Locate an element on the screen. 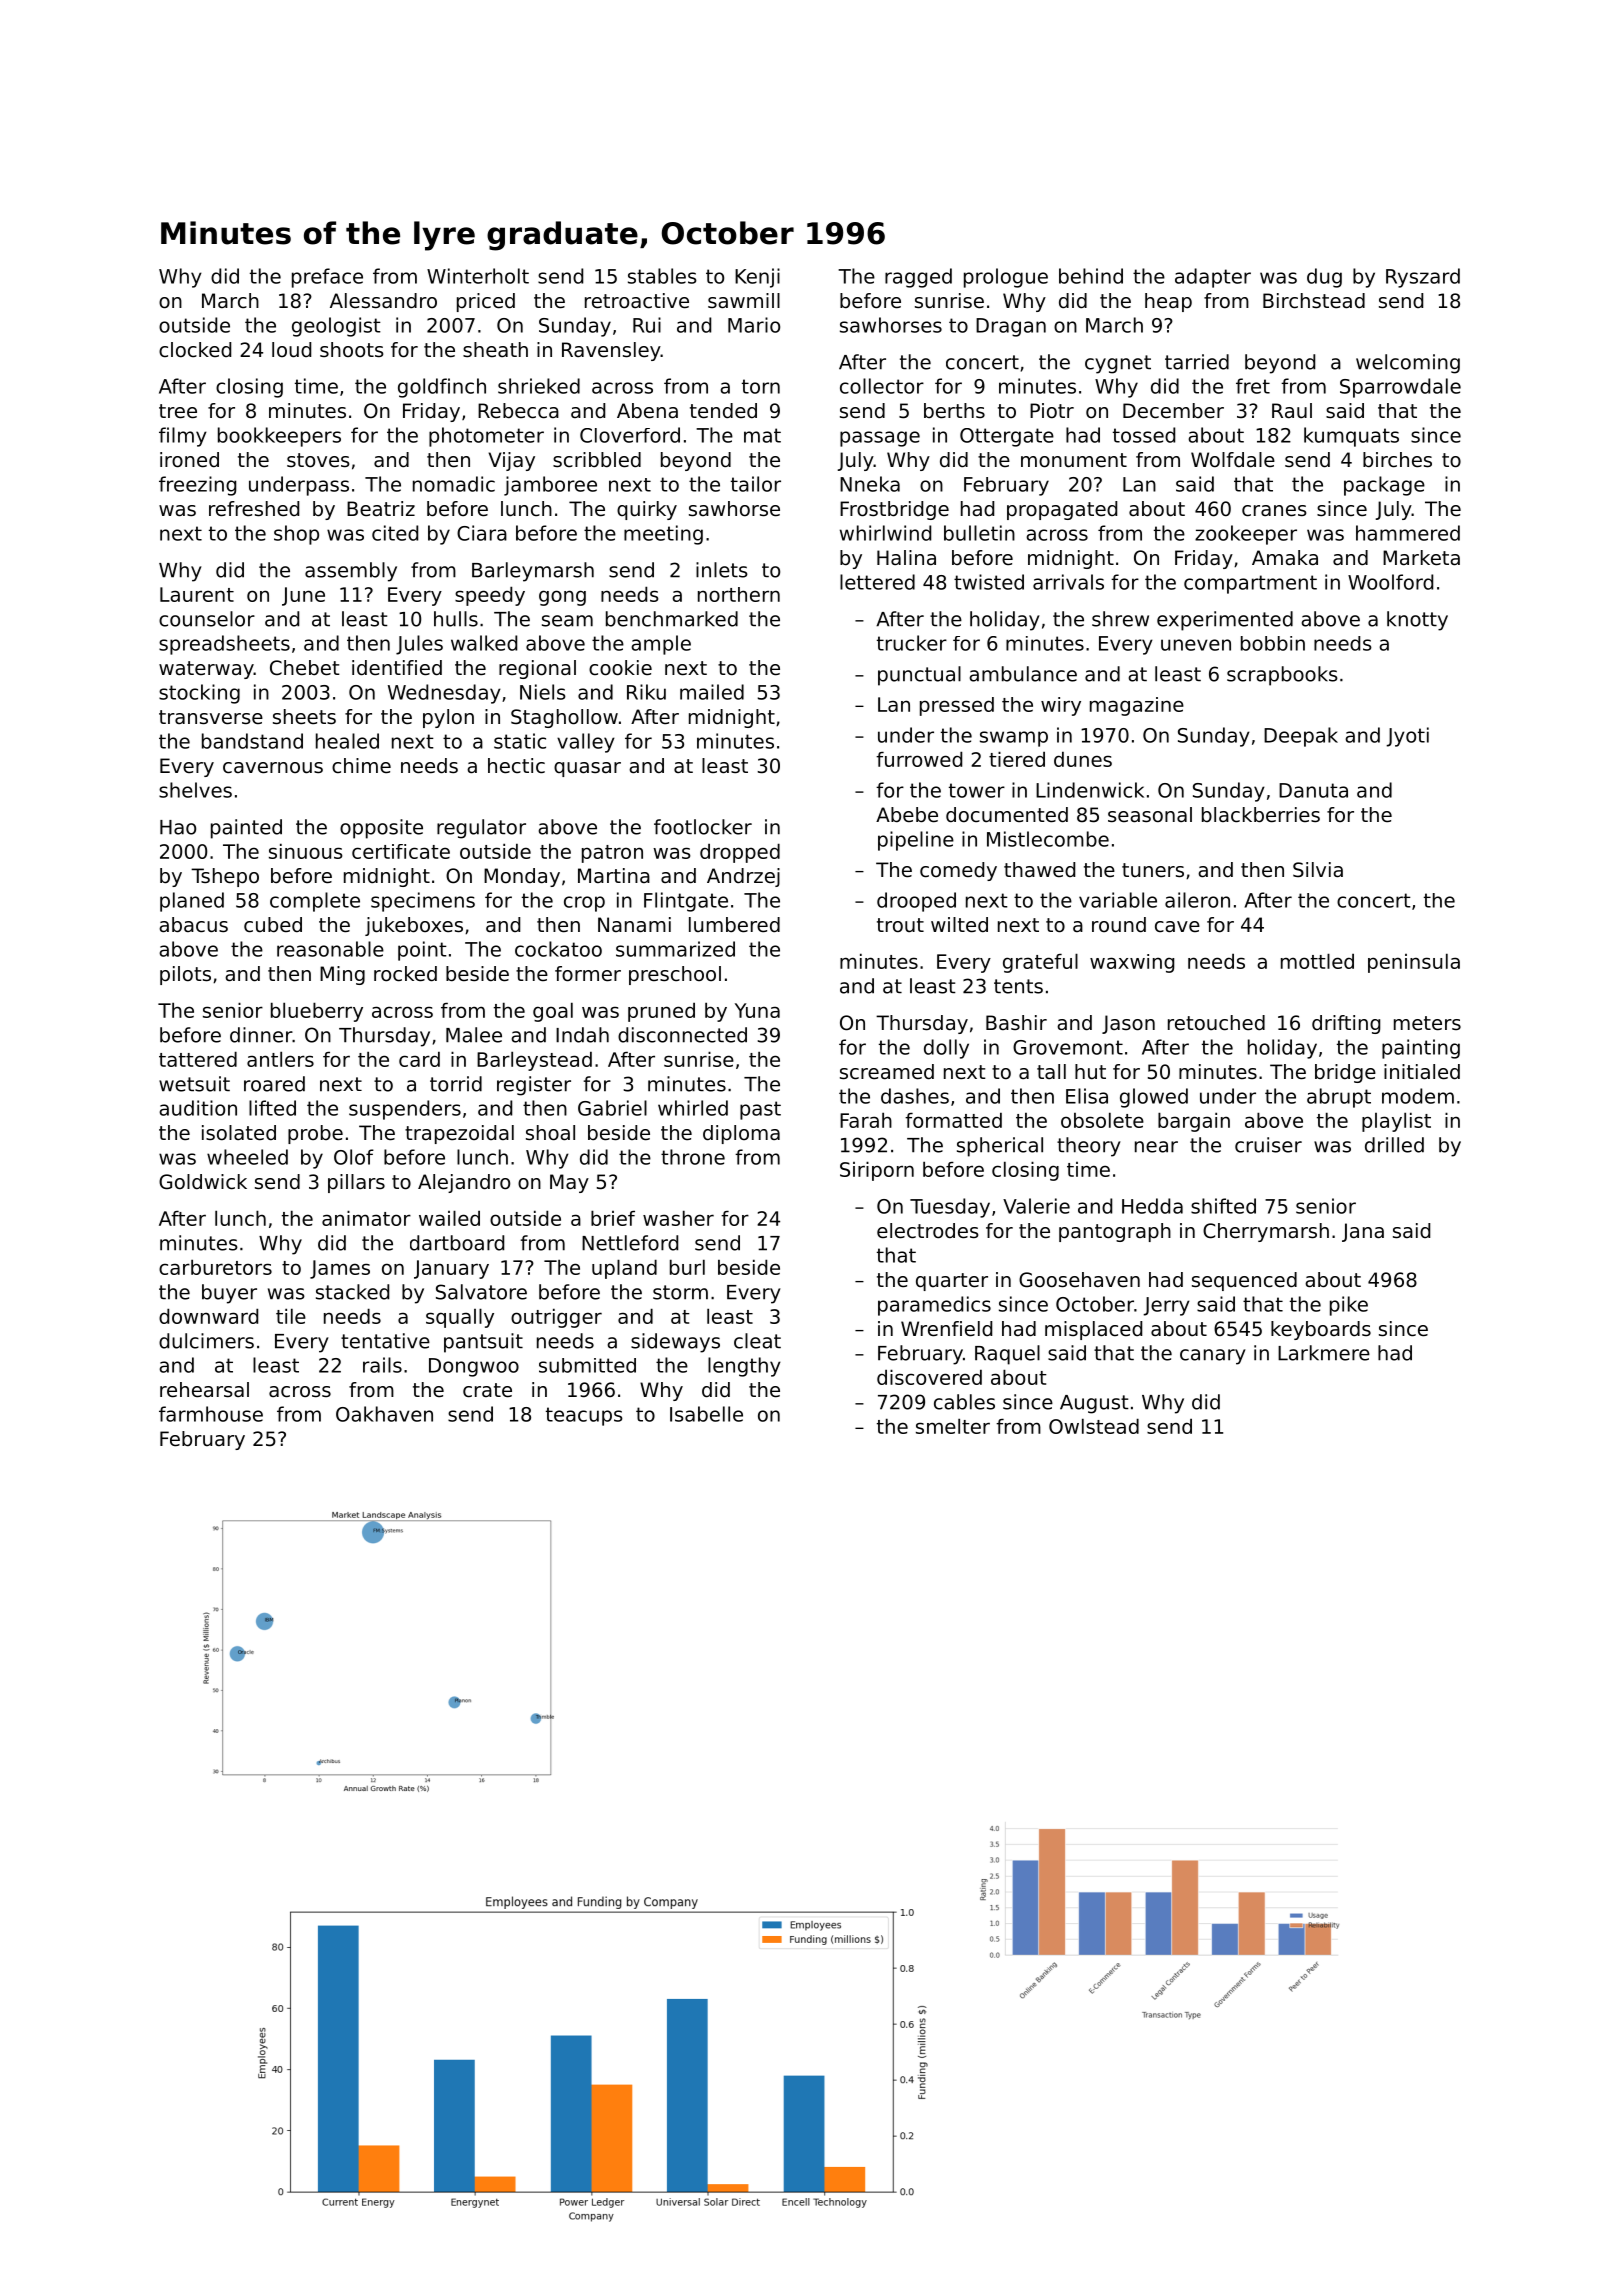  Winterholt is located at coordinates (478, 276).
